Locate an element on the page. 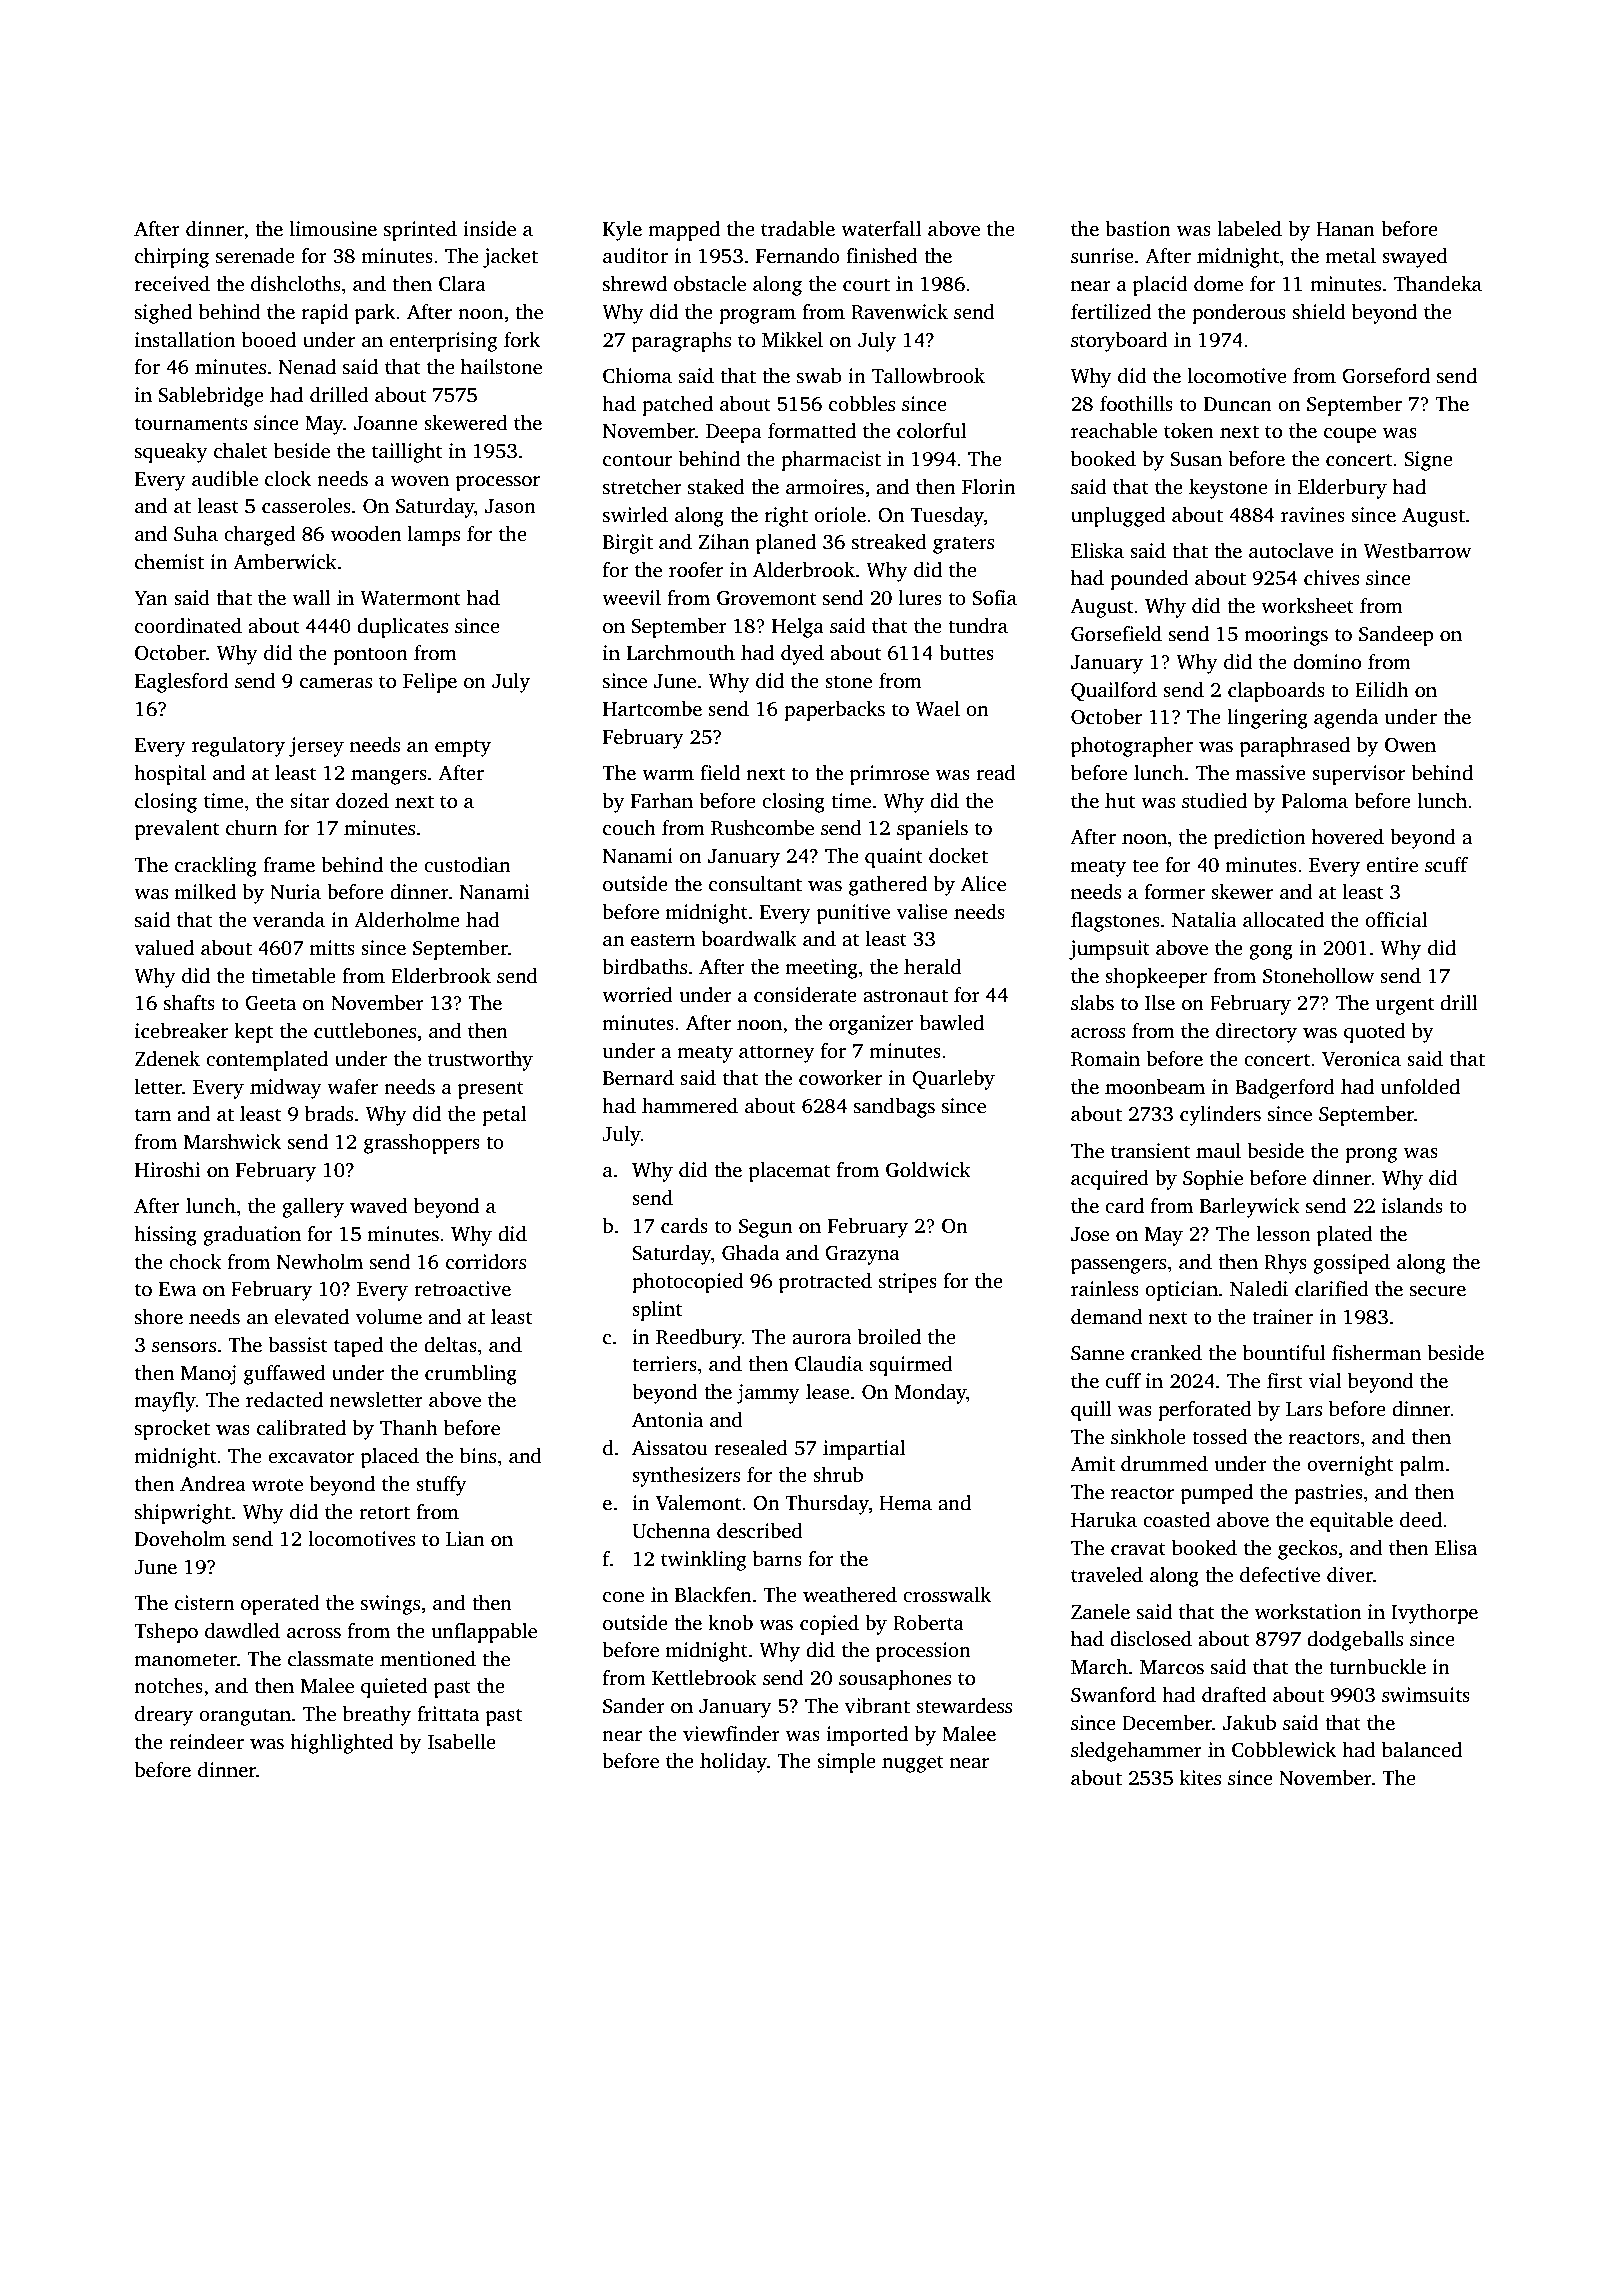 Image resolution: width=1620 pixels, height=2292 pixels. agenda is located at coordinates (1346, 719).
